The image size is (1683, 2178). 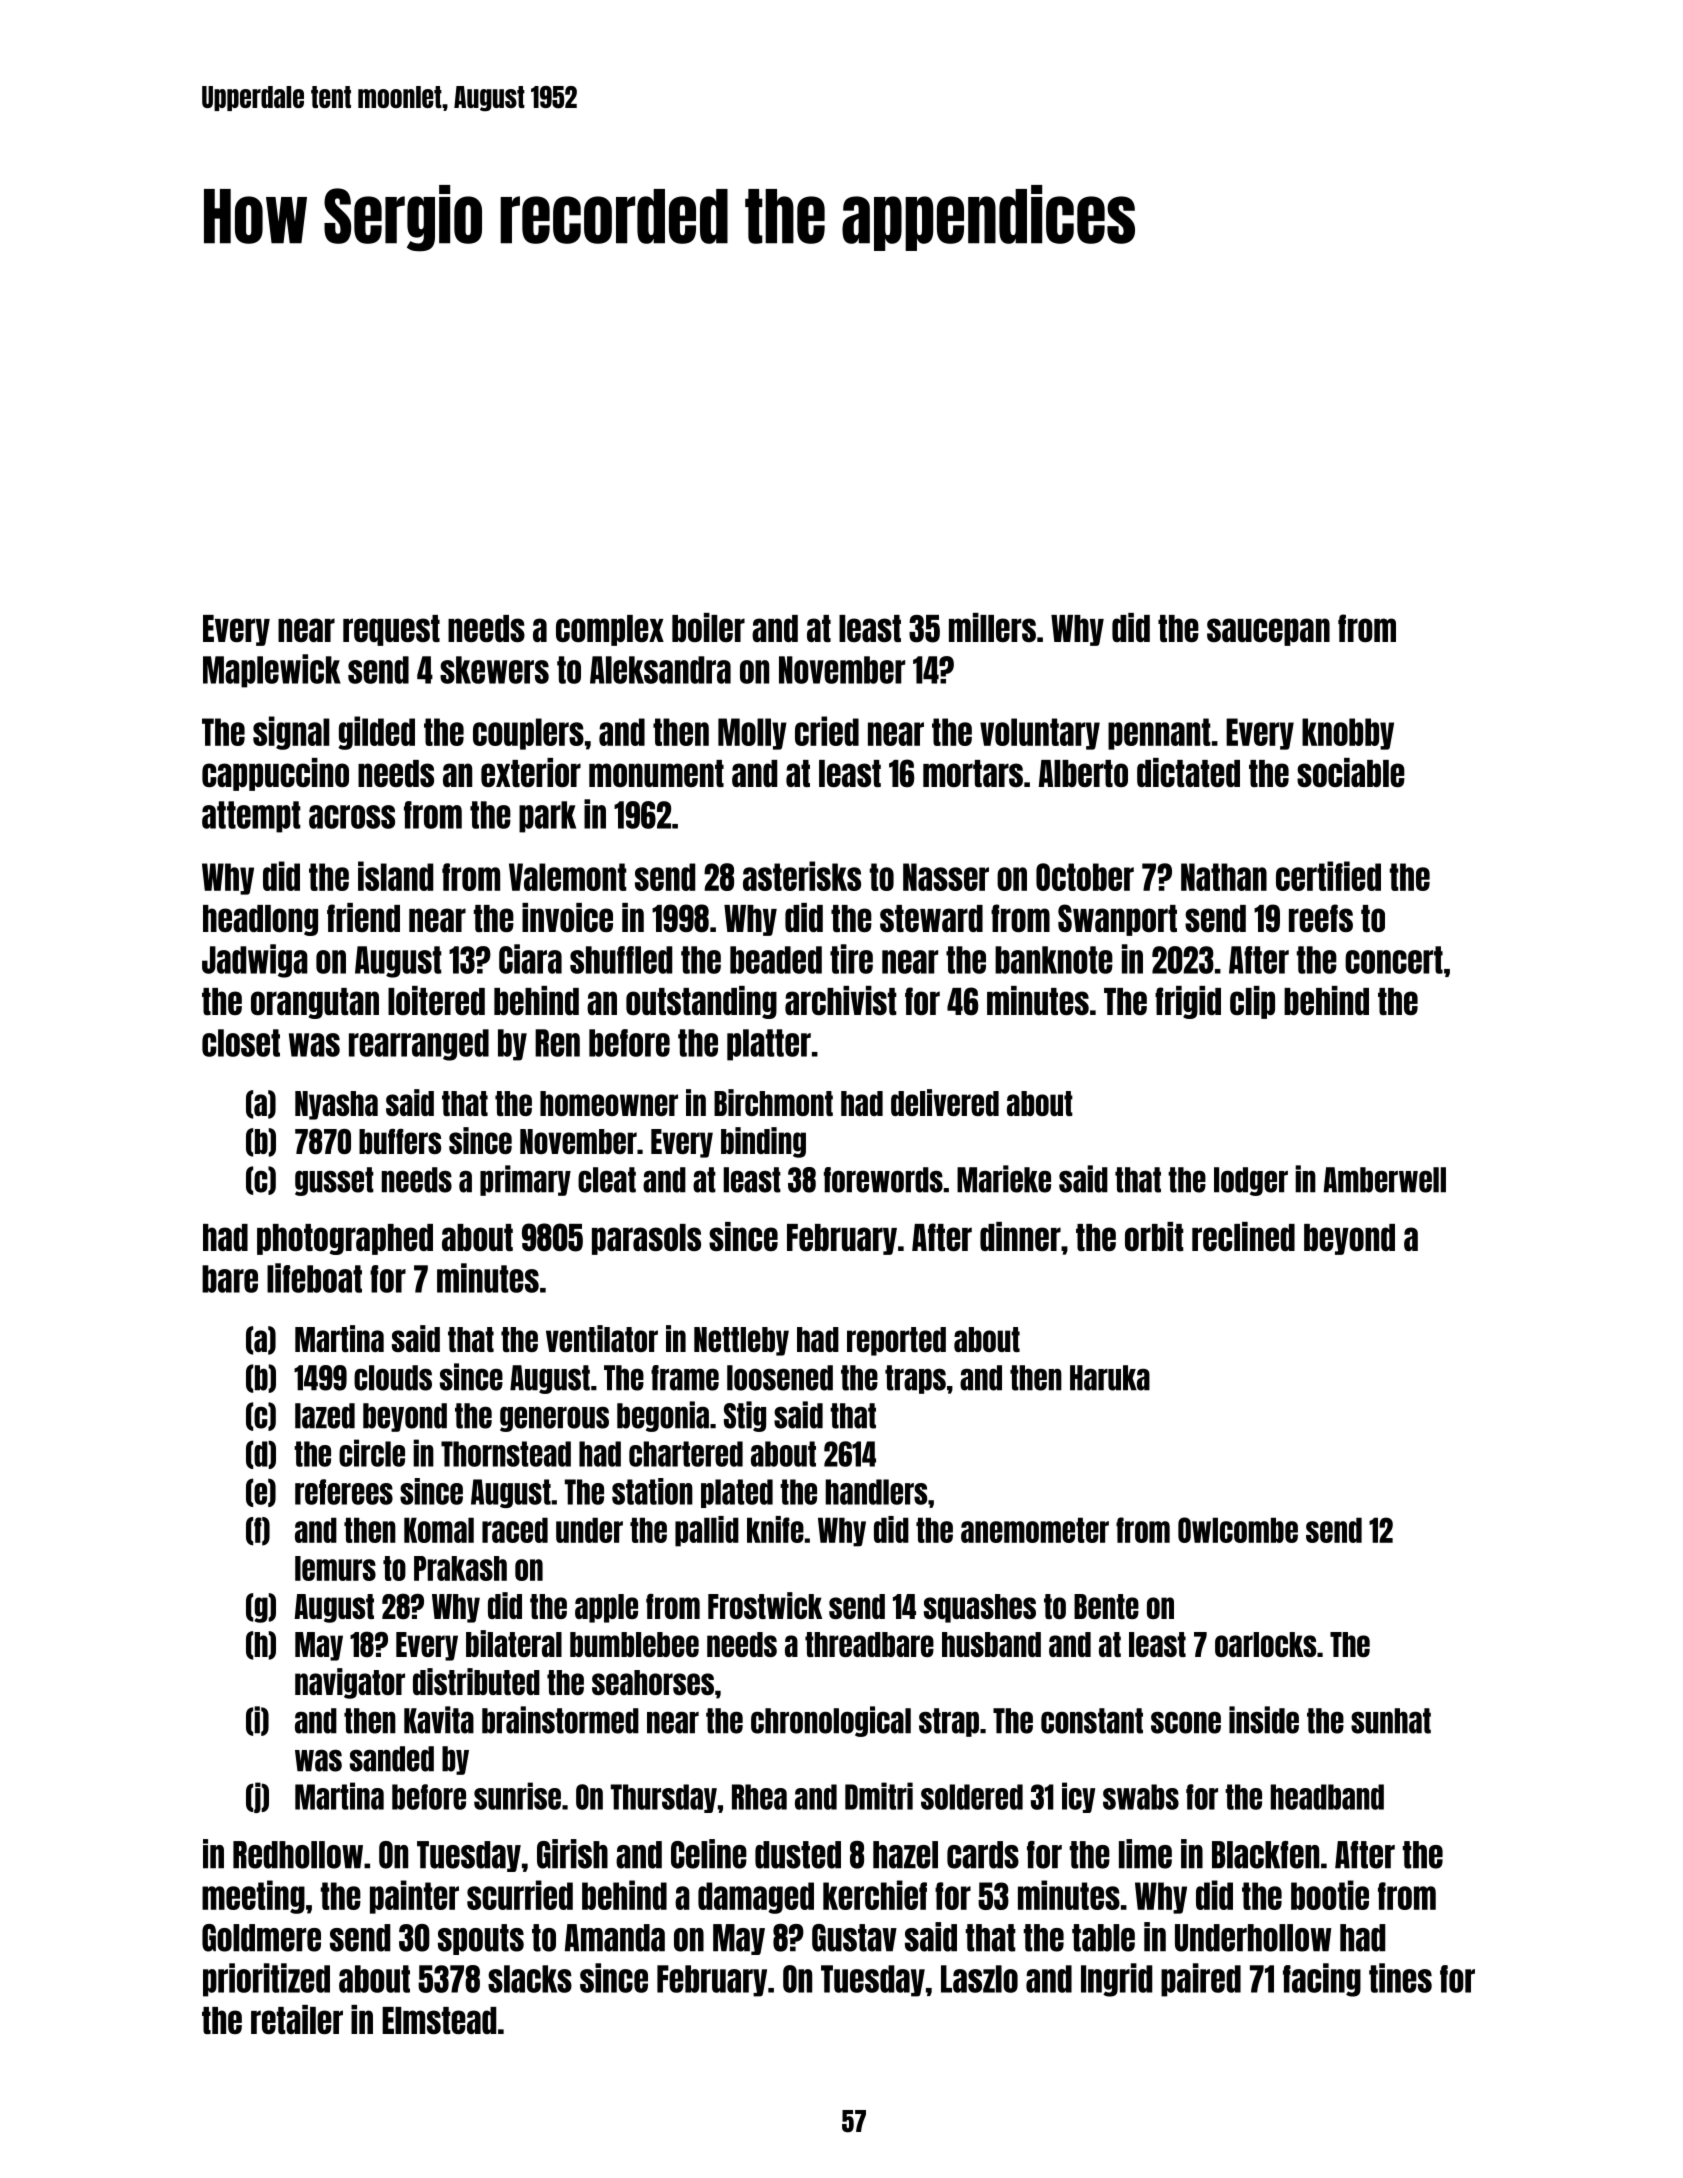 What do you see at coordinates (1085, 877) in the page?
I see `October` at bounding box center [1085, 877].
